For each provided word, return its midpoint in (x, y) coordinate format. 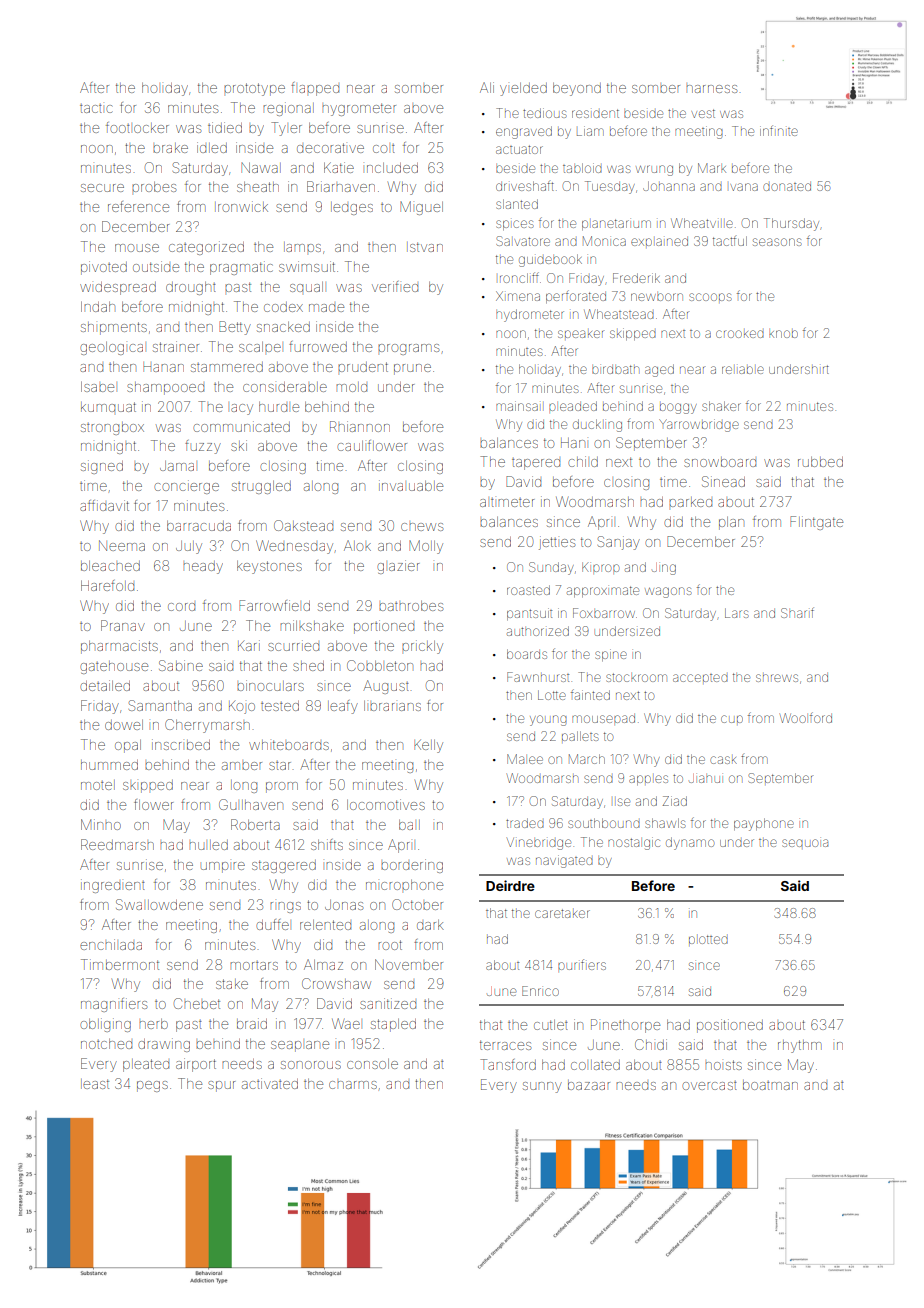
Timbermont (120, 964)
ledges (352, 208)
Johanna (669, 186)
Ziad (675, 801)
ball (409, 825)
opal (128, 746)
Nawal (261, 168)
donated (787, 186)
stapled (393, 1025)
